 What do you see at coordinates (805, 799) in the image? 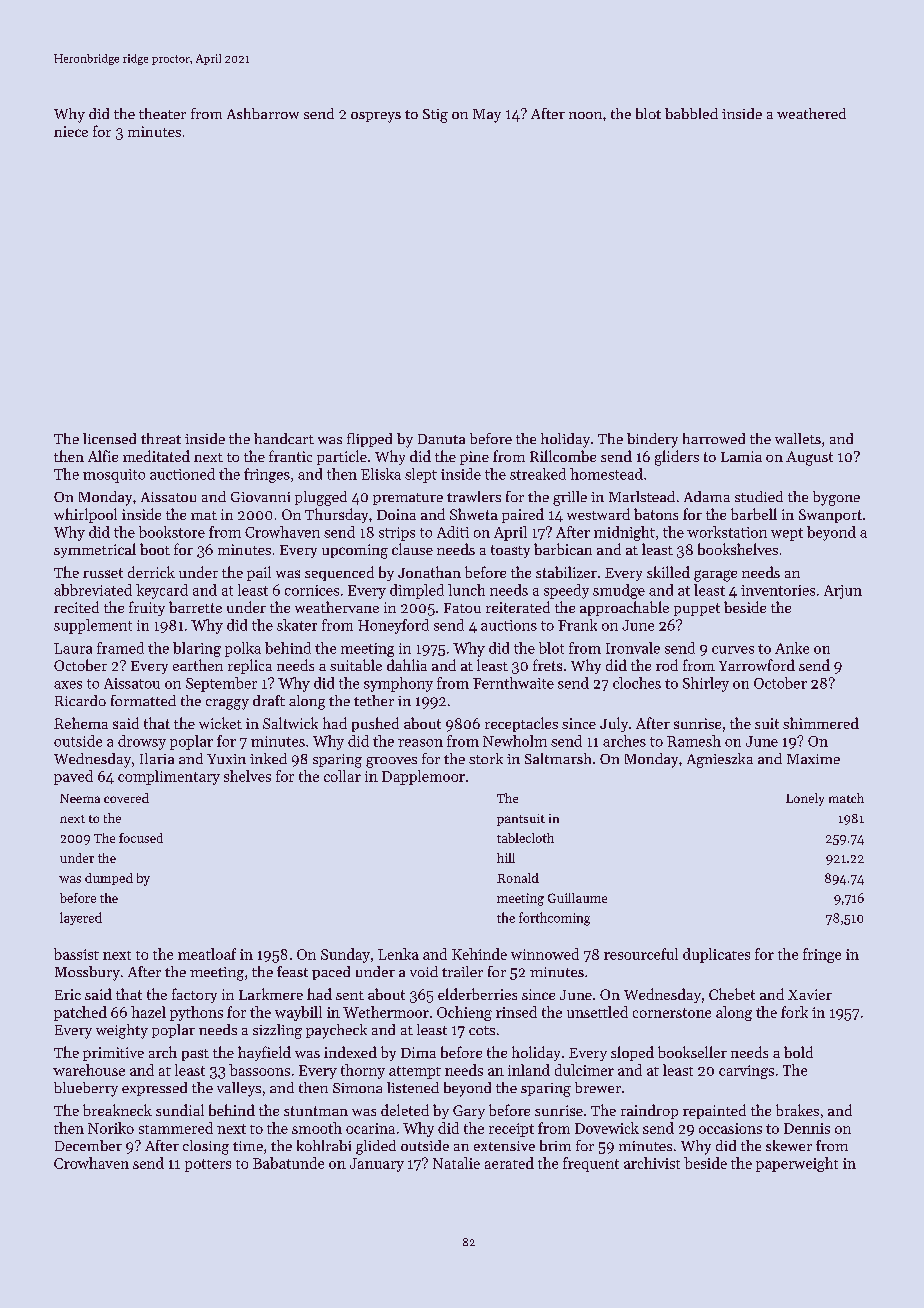
I see `Lonely` at bounding box center [805, 799].
